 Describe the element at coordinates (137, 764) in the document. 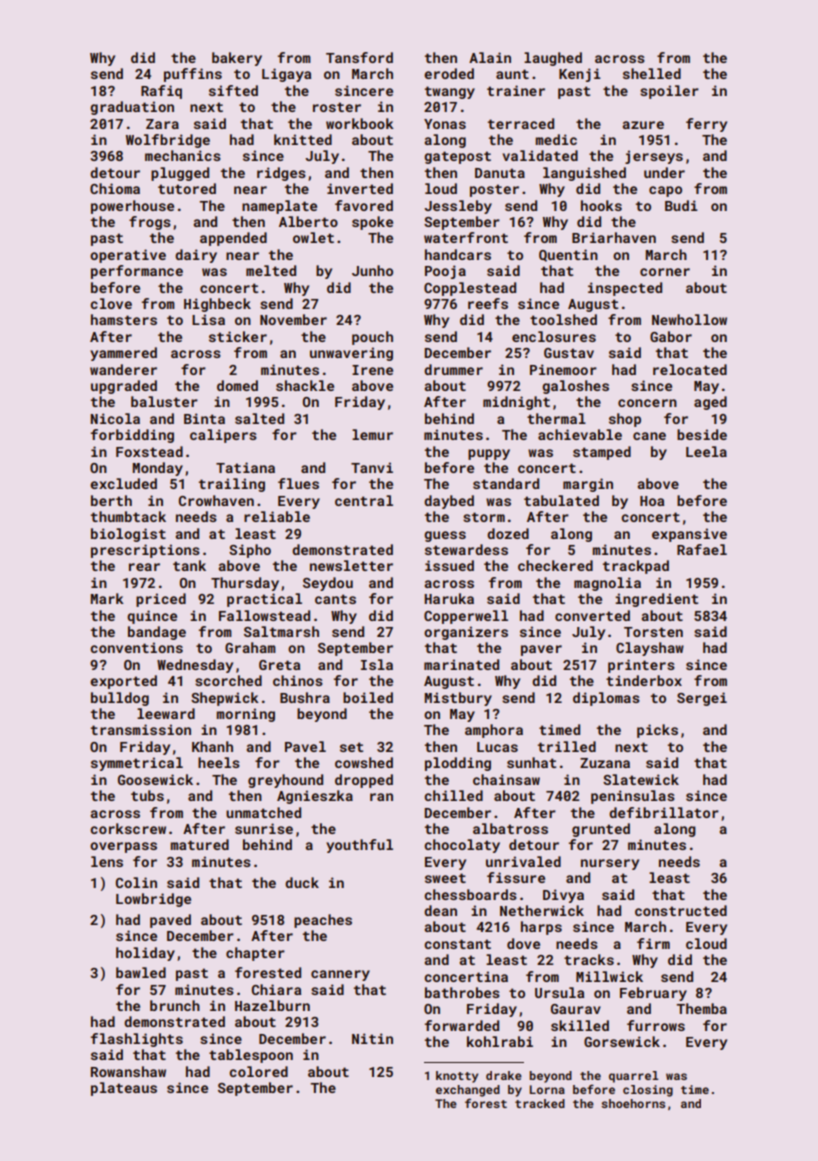

I see `symmetrical` at that location.
